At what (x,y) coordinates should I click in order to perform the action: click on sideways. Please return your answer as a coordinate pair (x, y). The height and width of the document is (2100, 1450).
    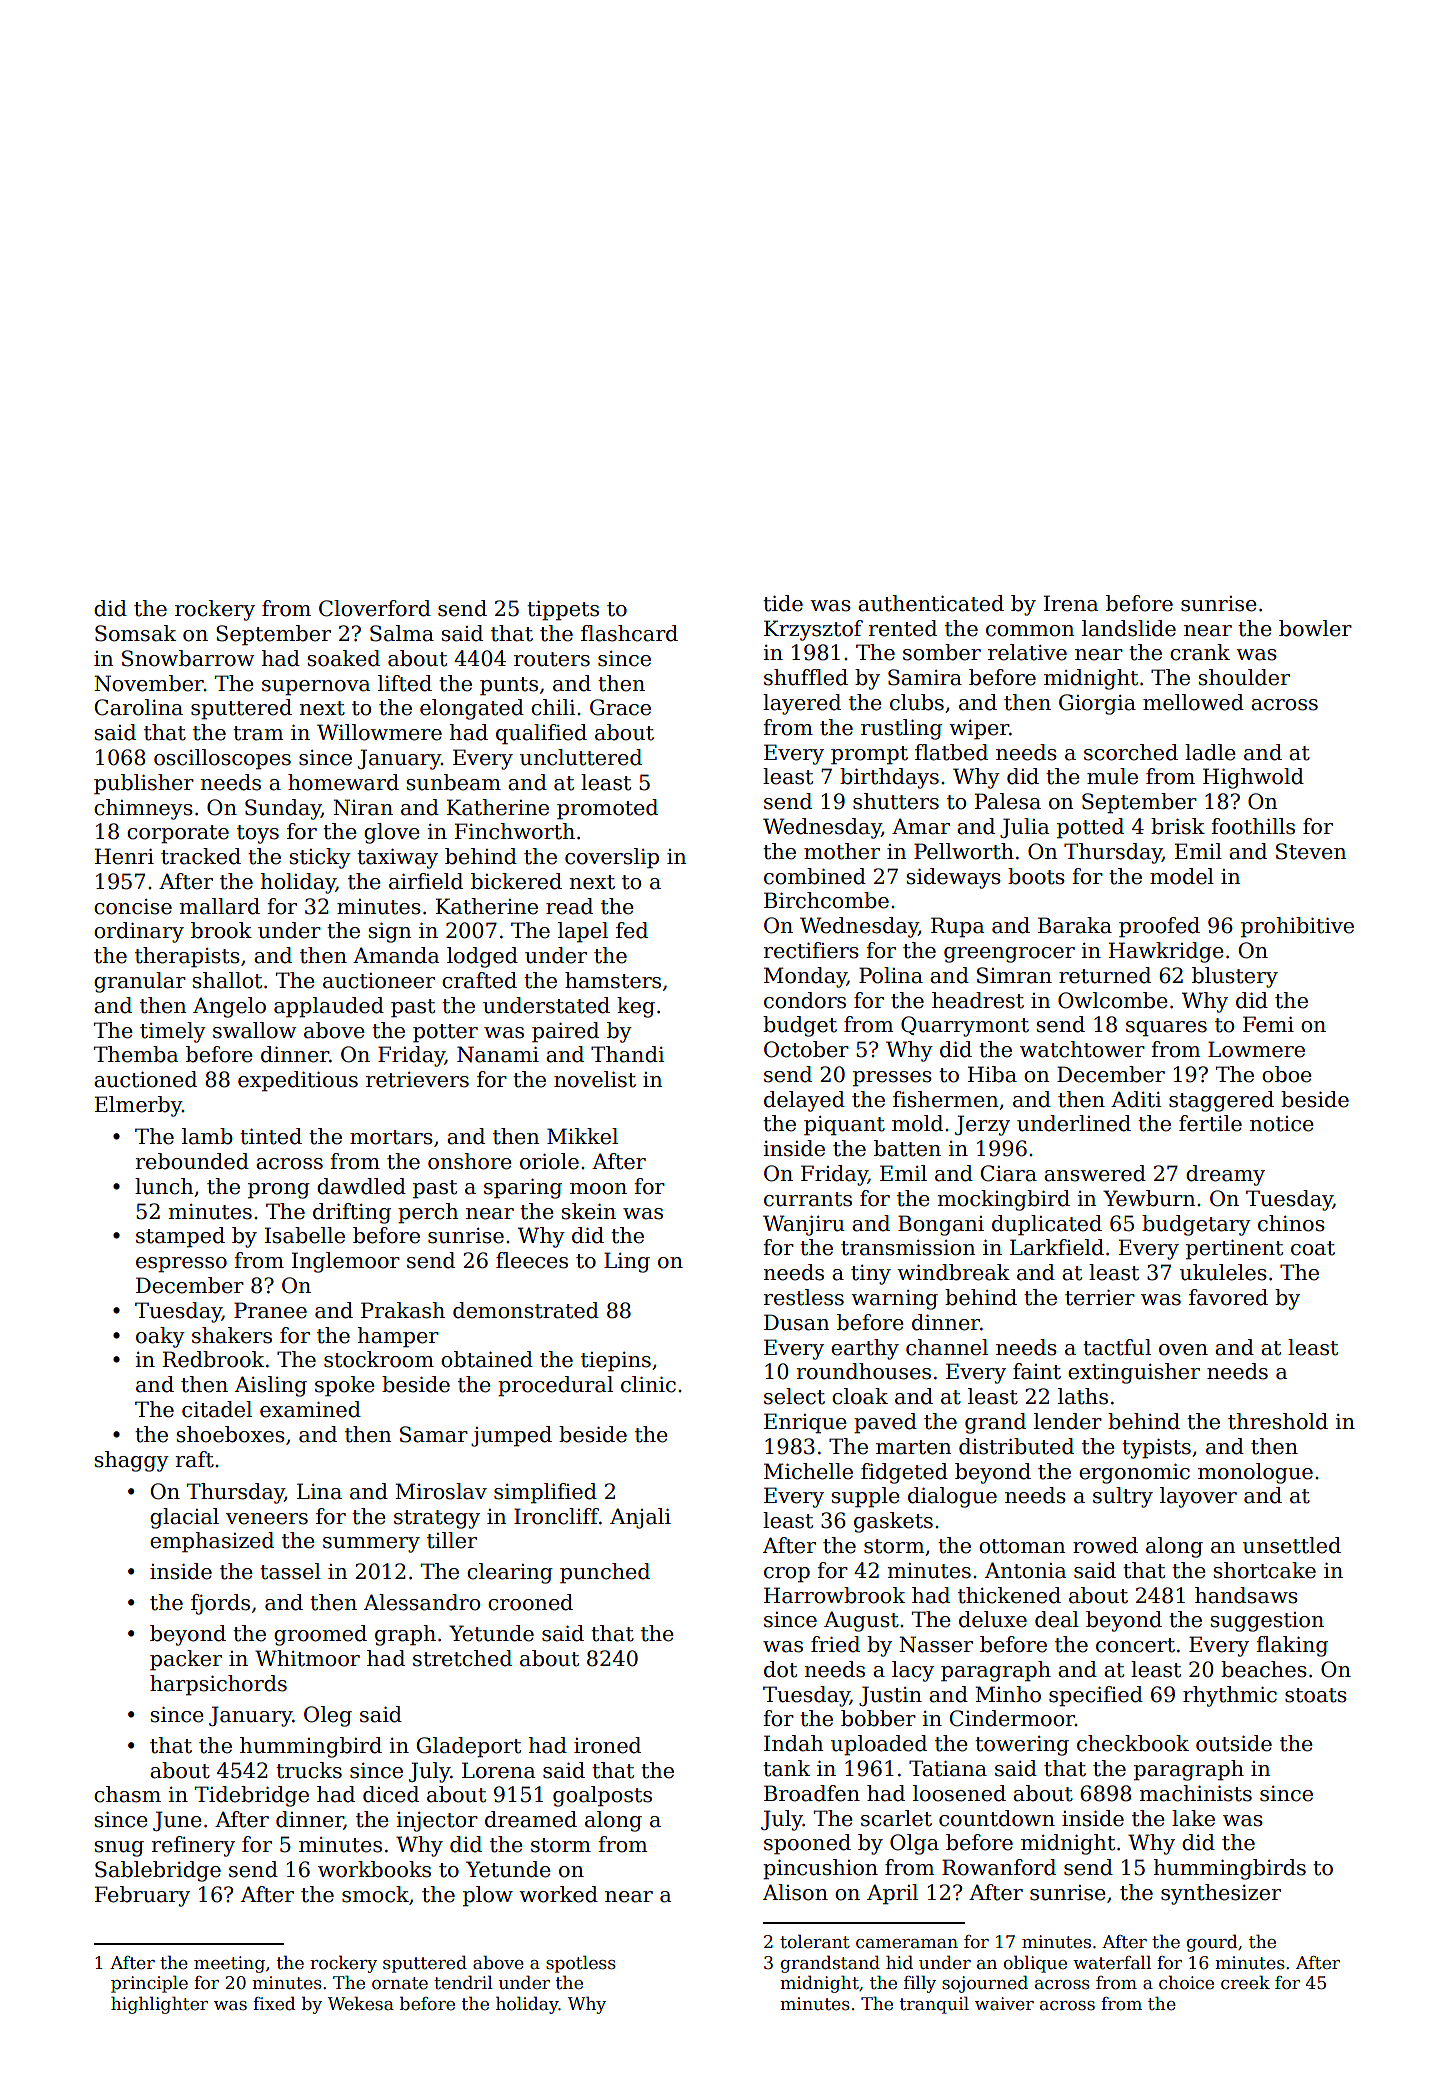
    Looking at the image, I should click on (953, 878).
